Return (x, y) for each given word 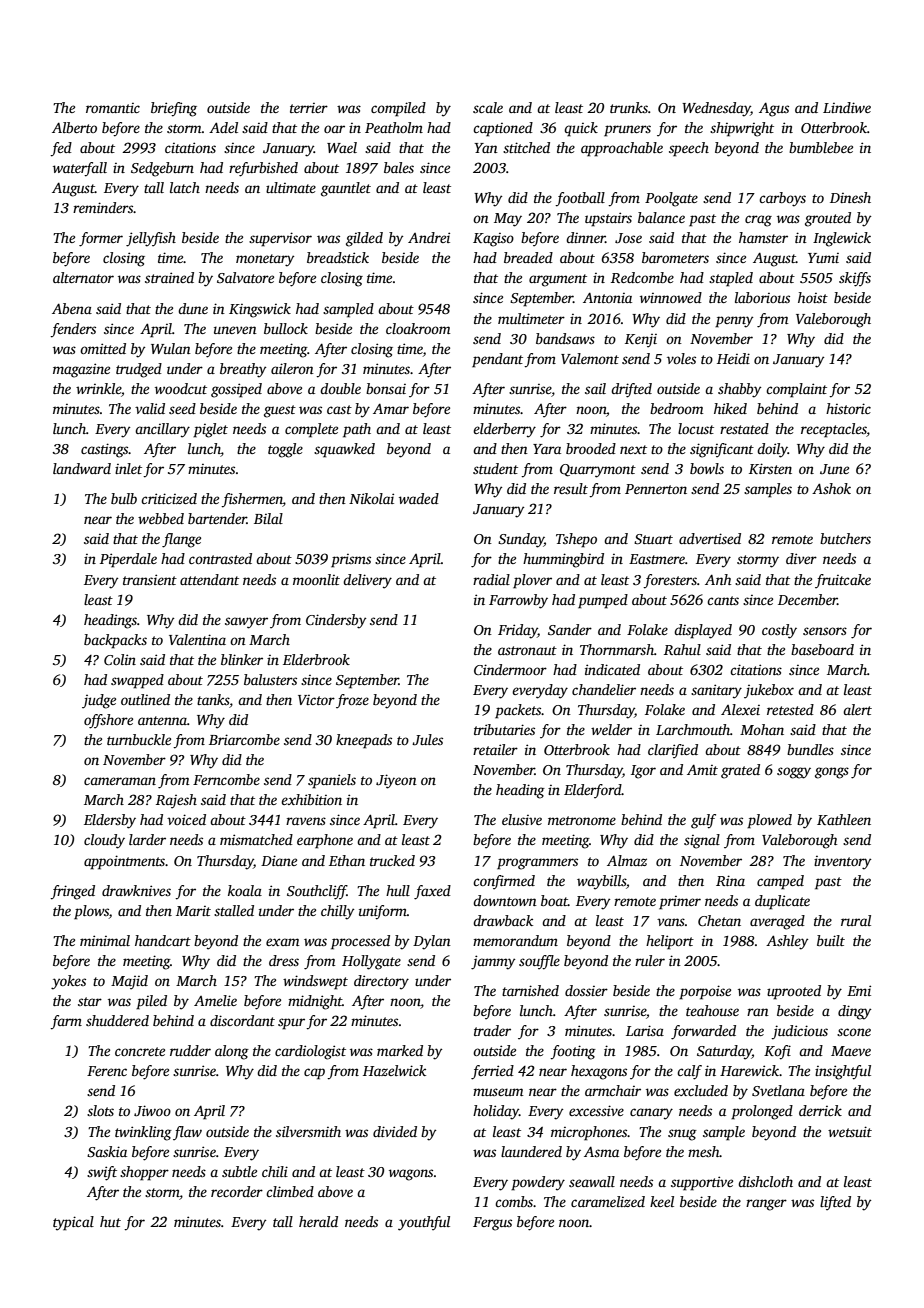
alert (857, 709)
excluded (701, 1090)
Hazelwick (394, 1070)
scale (488, 107)
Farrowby (518, 601)
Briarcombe (244, 739)
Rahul (682, 649)
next (633, 449)
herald (318, 1221)
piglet (210, 430)
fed (61, 149)
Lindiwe (847, 107)
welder (611, 729)
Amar (391, 409)
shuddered (117, 1020)
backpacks (115, 641)
